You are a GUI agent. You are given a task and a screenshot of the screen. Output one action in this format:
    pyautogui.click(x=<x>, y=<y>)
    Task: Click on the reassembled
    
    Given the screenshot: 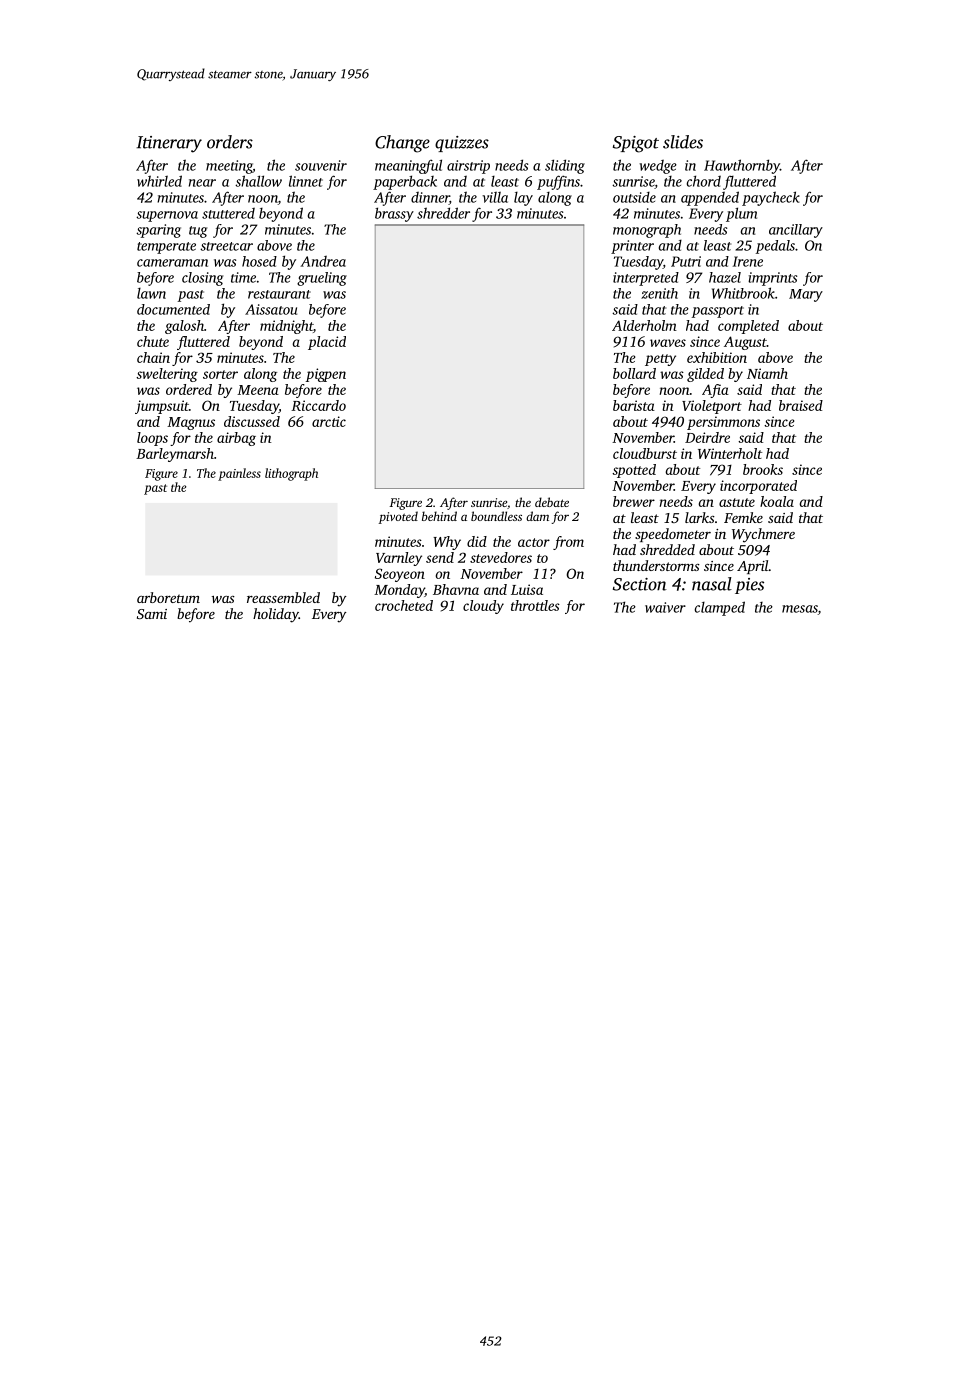 What is the action you would take?
    pyautogui.click(x=283, y=597)
